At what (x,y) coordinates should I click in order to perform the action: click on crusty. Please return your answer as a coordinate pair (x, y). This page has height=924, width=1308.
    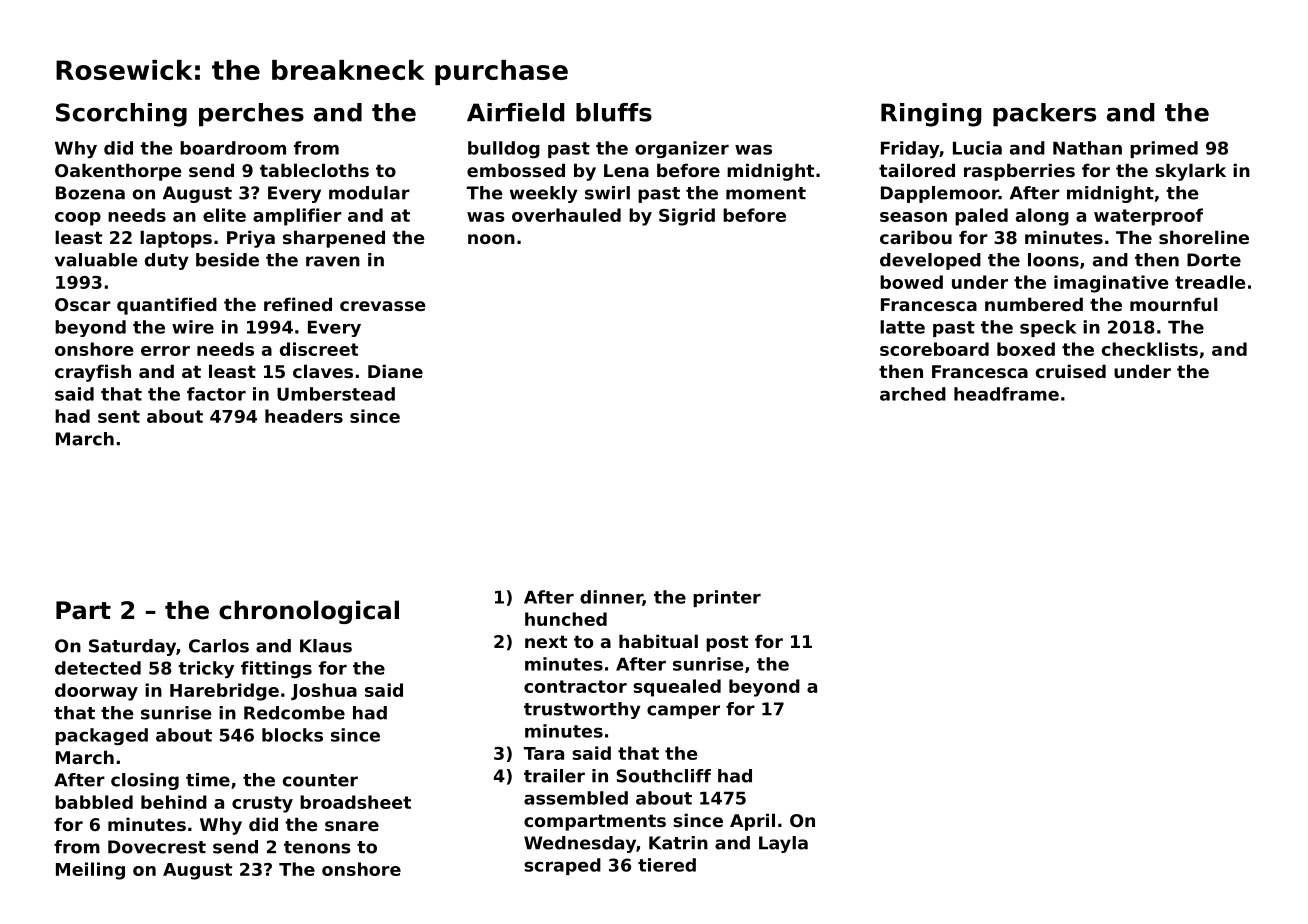
    Looking at the image, I should click on (262, 804).
